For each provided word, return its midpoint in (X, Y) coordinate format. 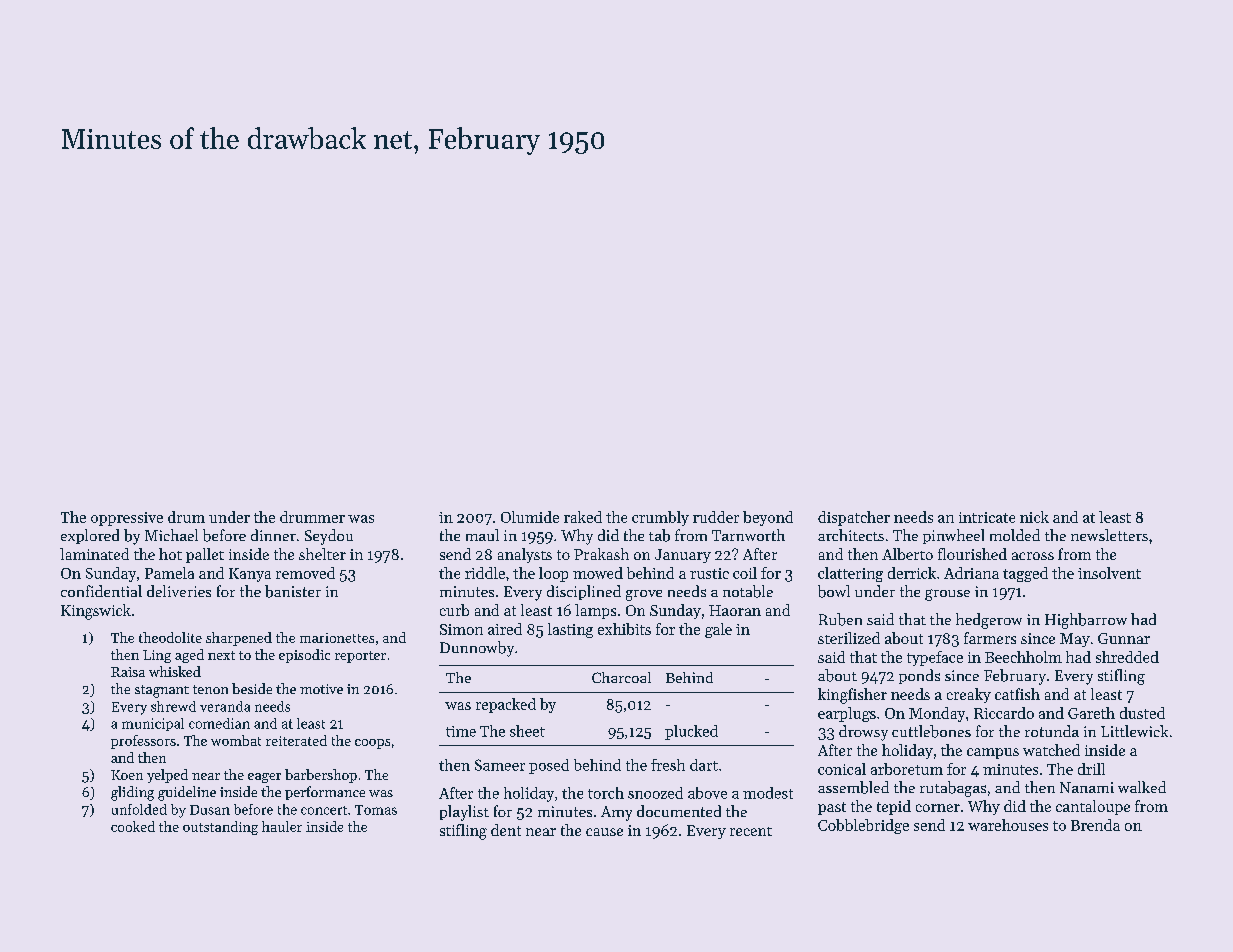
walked (1142, 787)
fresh (668, 765)
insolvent (1109, 573)
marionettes (337, 638)
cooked (133, 826)
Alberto (907, 554)
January (683, 556)
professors (143, 742)
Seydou (329, 537)
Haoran (735, 610)
